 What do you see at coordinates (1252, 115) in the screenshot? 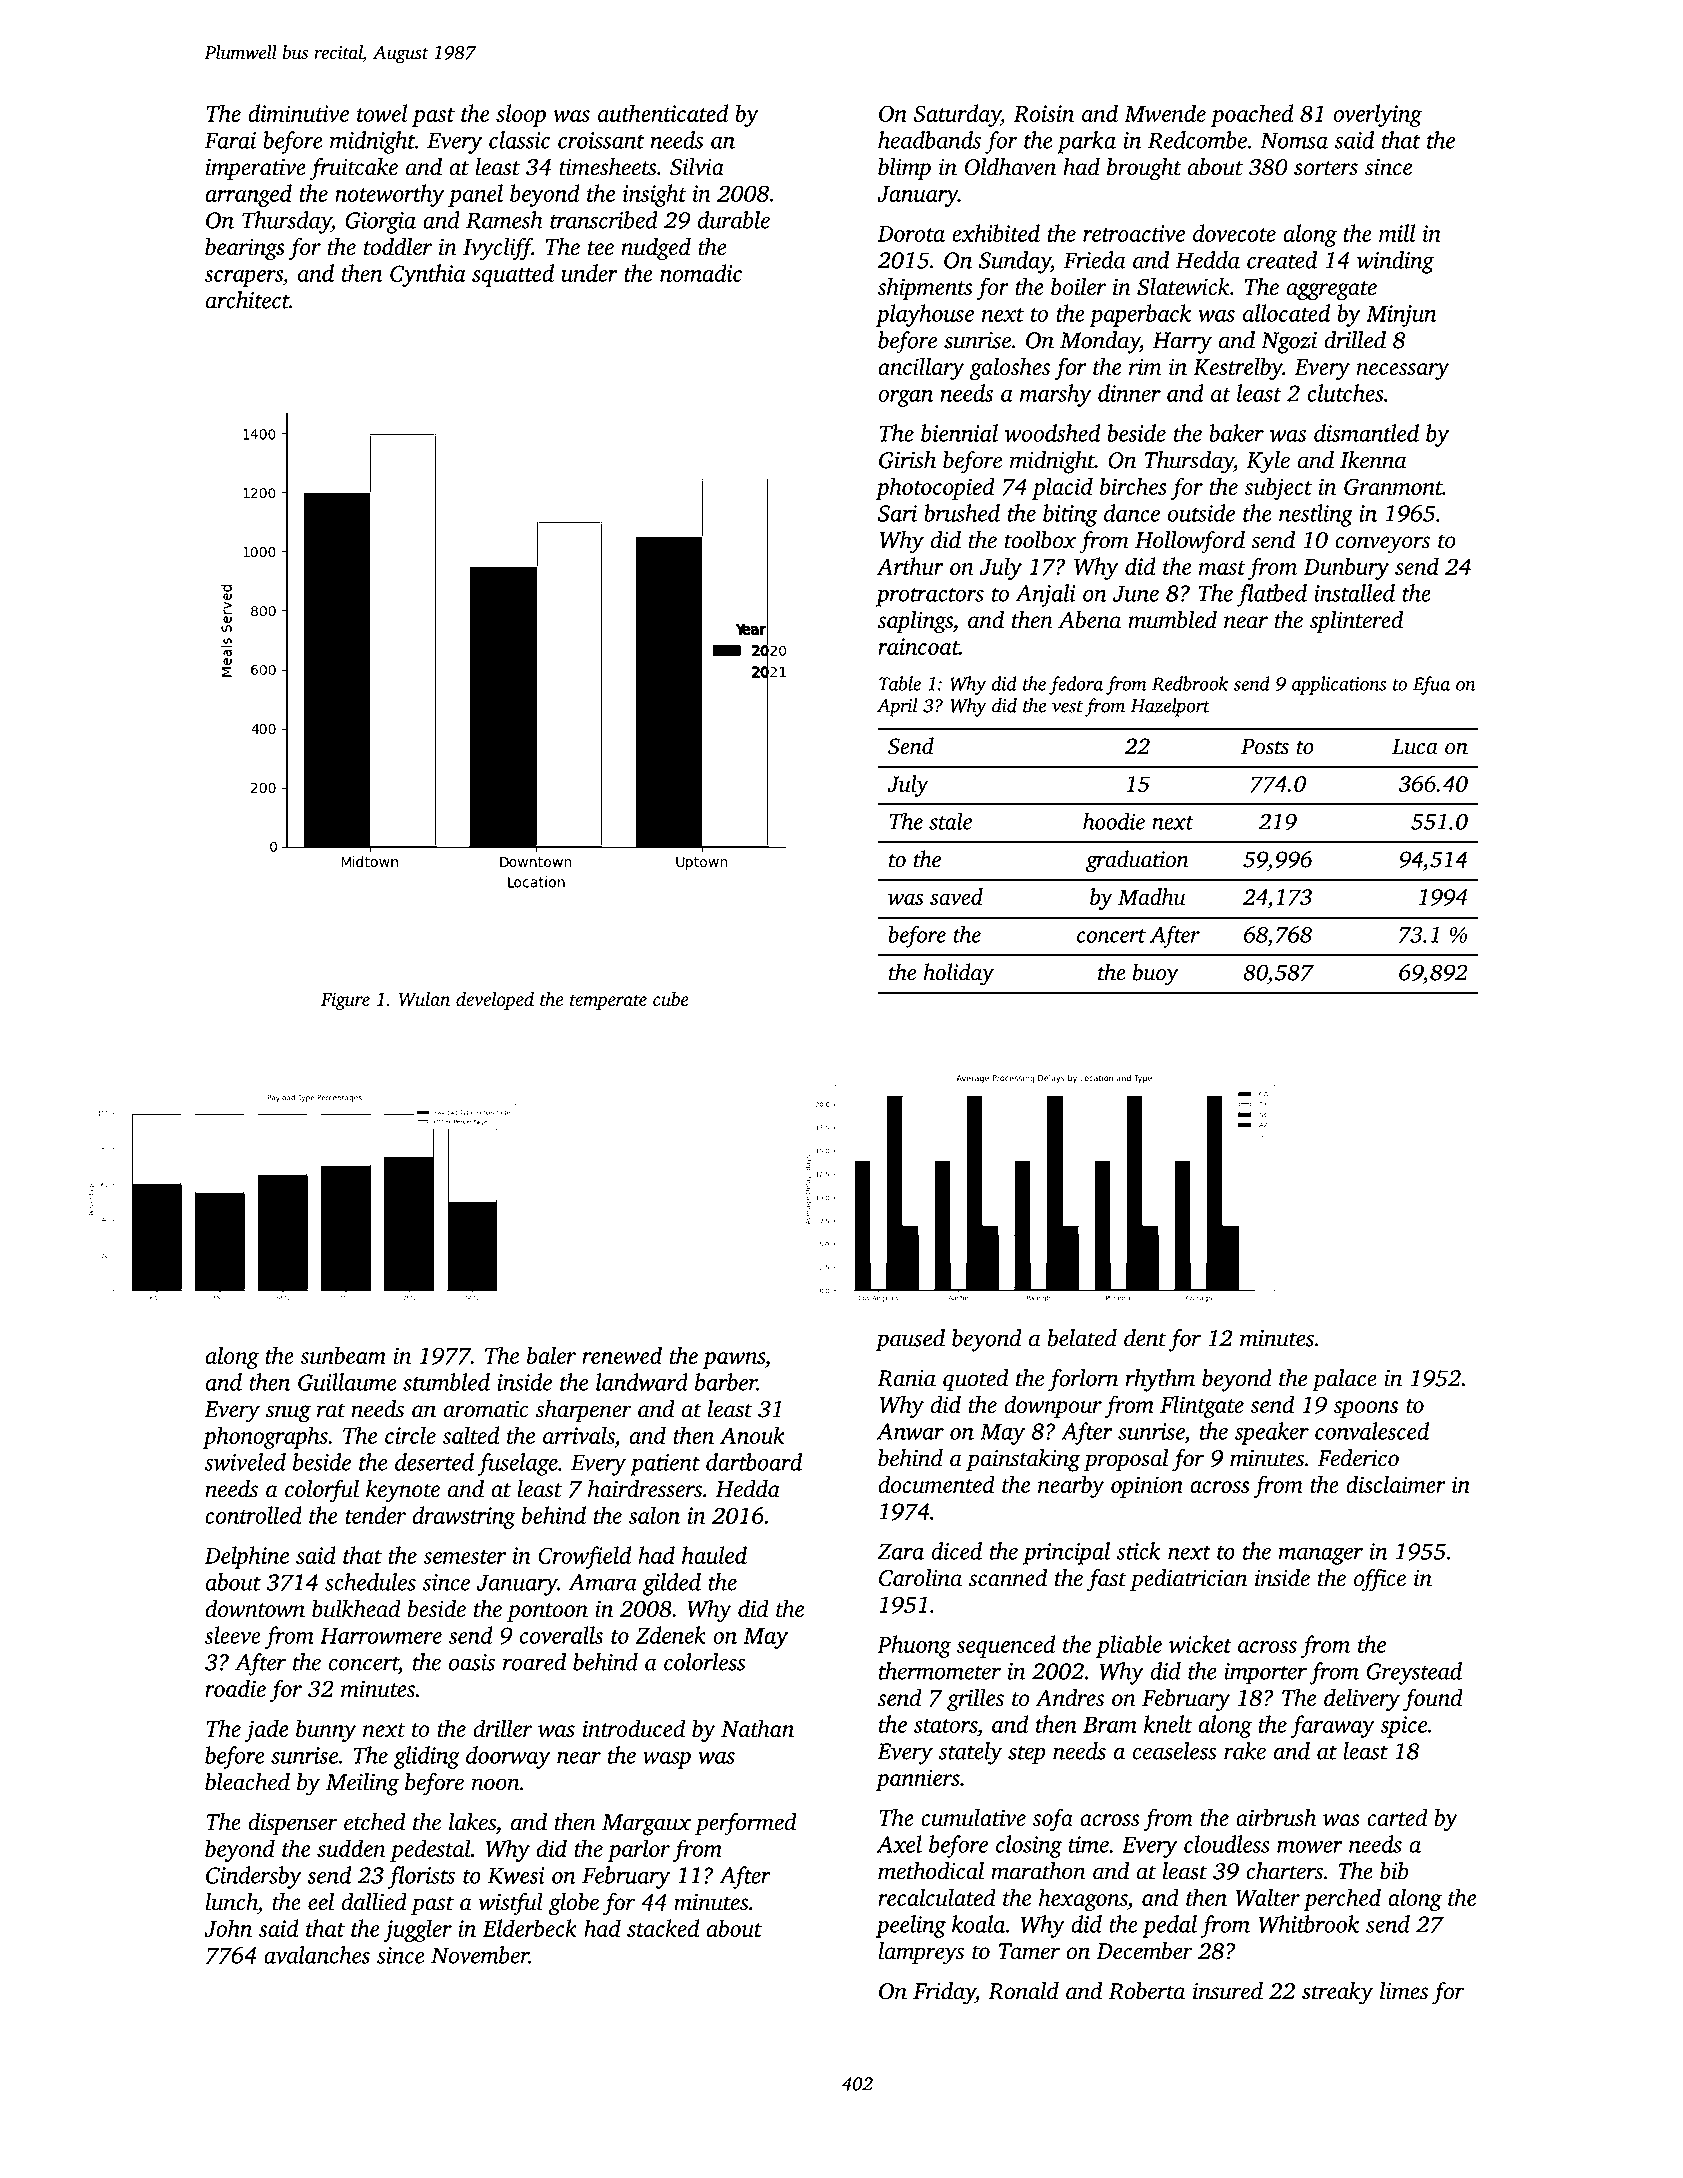
I see `poached` at bounding box center [1252, 115].
